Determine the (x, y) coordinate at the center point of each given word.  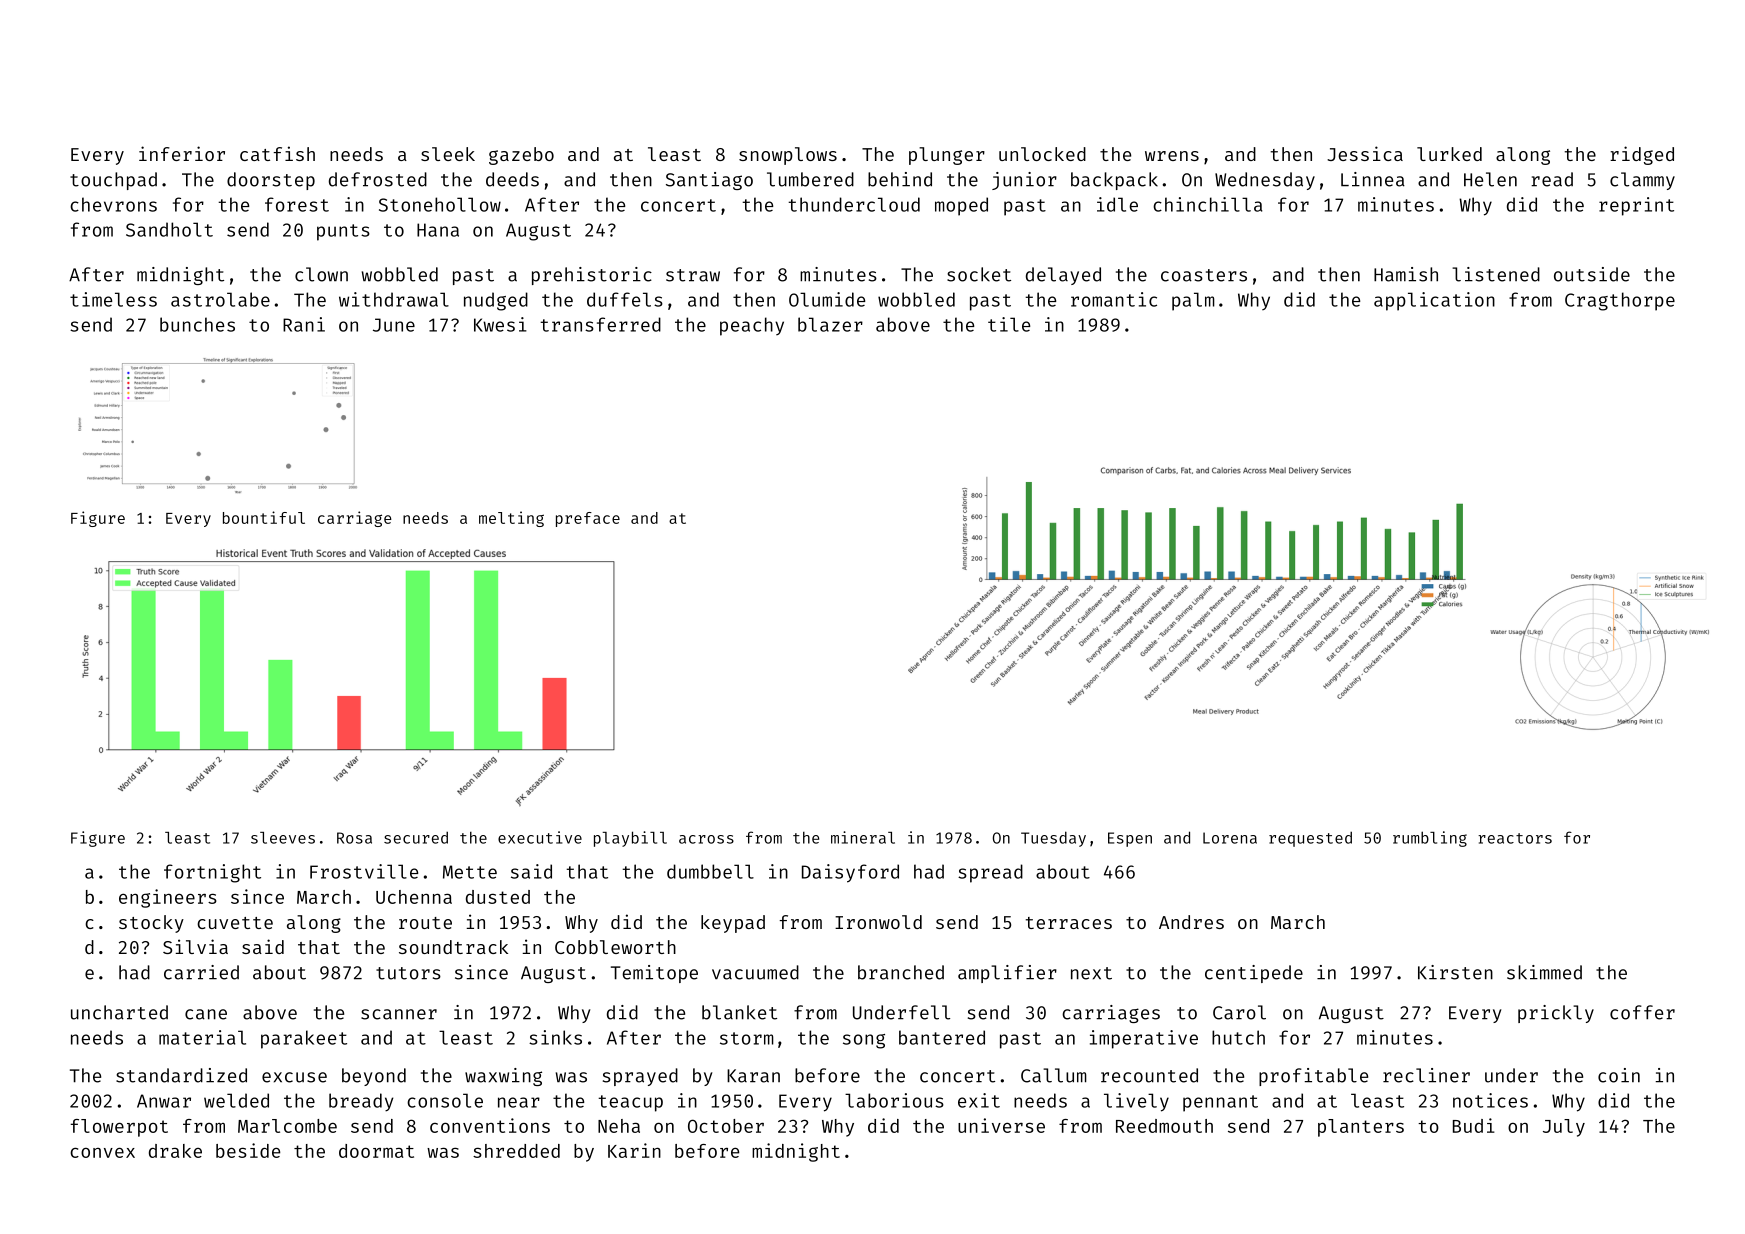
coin (1619, 1075)
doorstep (271, 181)
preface (588, 519)
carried (201, 972)
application (1434, 301)
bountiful (264, 517)
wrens (1172, 156)
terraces (1069, 923)
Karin (634, 1150)
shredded (516, 1151)
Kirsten (1455, 972)
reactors (1515, 838)
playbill (630, 839)
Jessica (1365, 153)
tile (1009, 324)
